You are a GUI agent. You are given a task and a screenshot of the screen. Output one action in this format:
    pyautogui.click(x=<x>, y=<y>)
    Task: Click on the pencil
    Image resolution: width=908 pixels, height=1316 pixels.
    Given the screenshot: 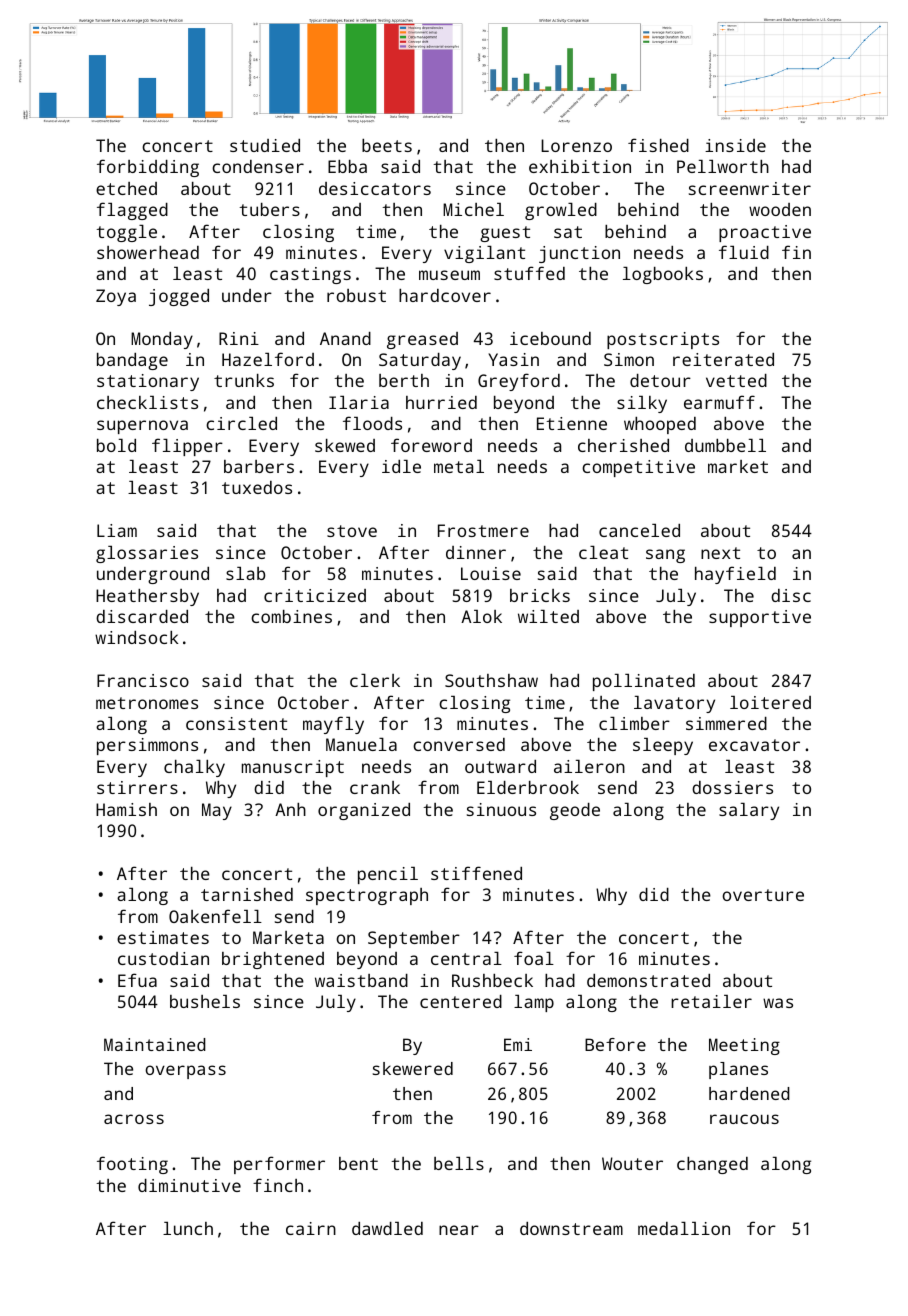 What is the action you would take?
    pyautogui.click(x=388, y=875)
